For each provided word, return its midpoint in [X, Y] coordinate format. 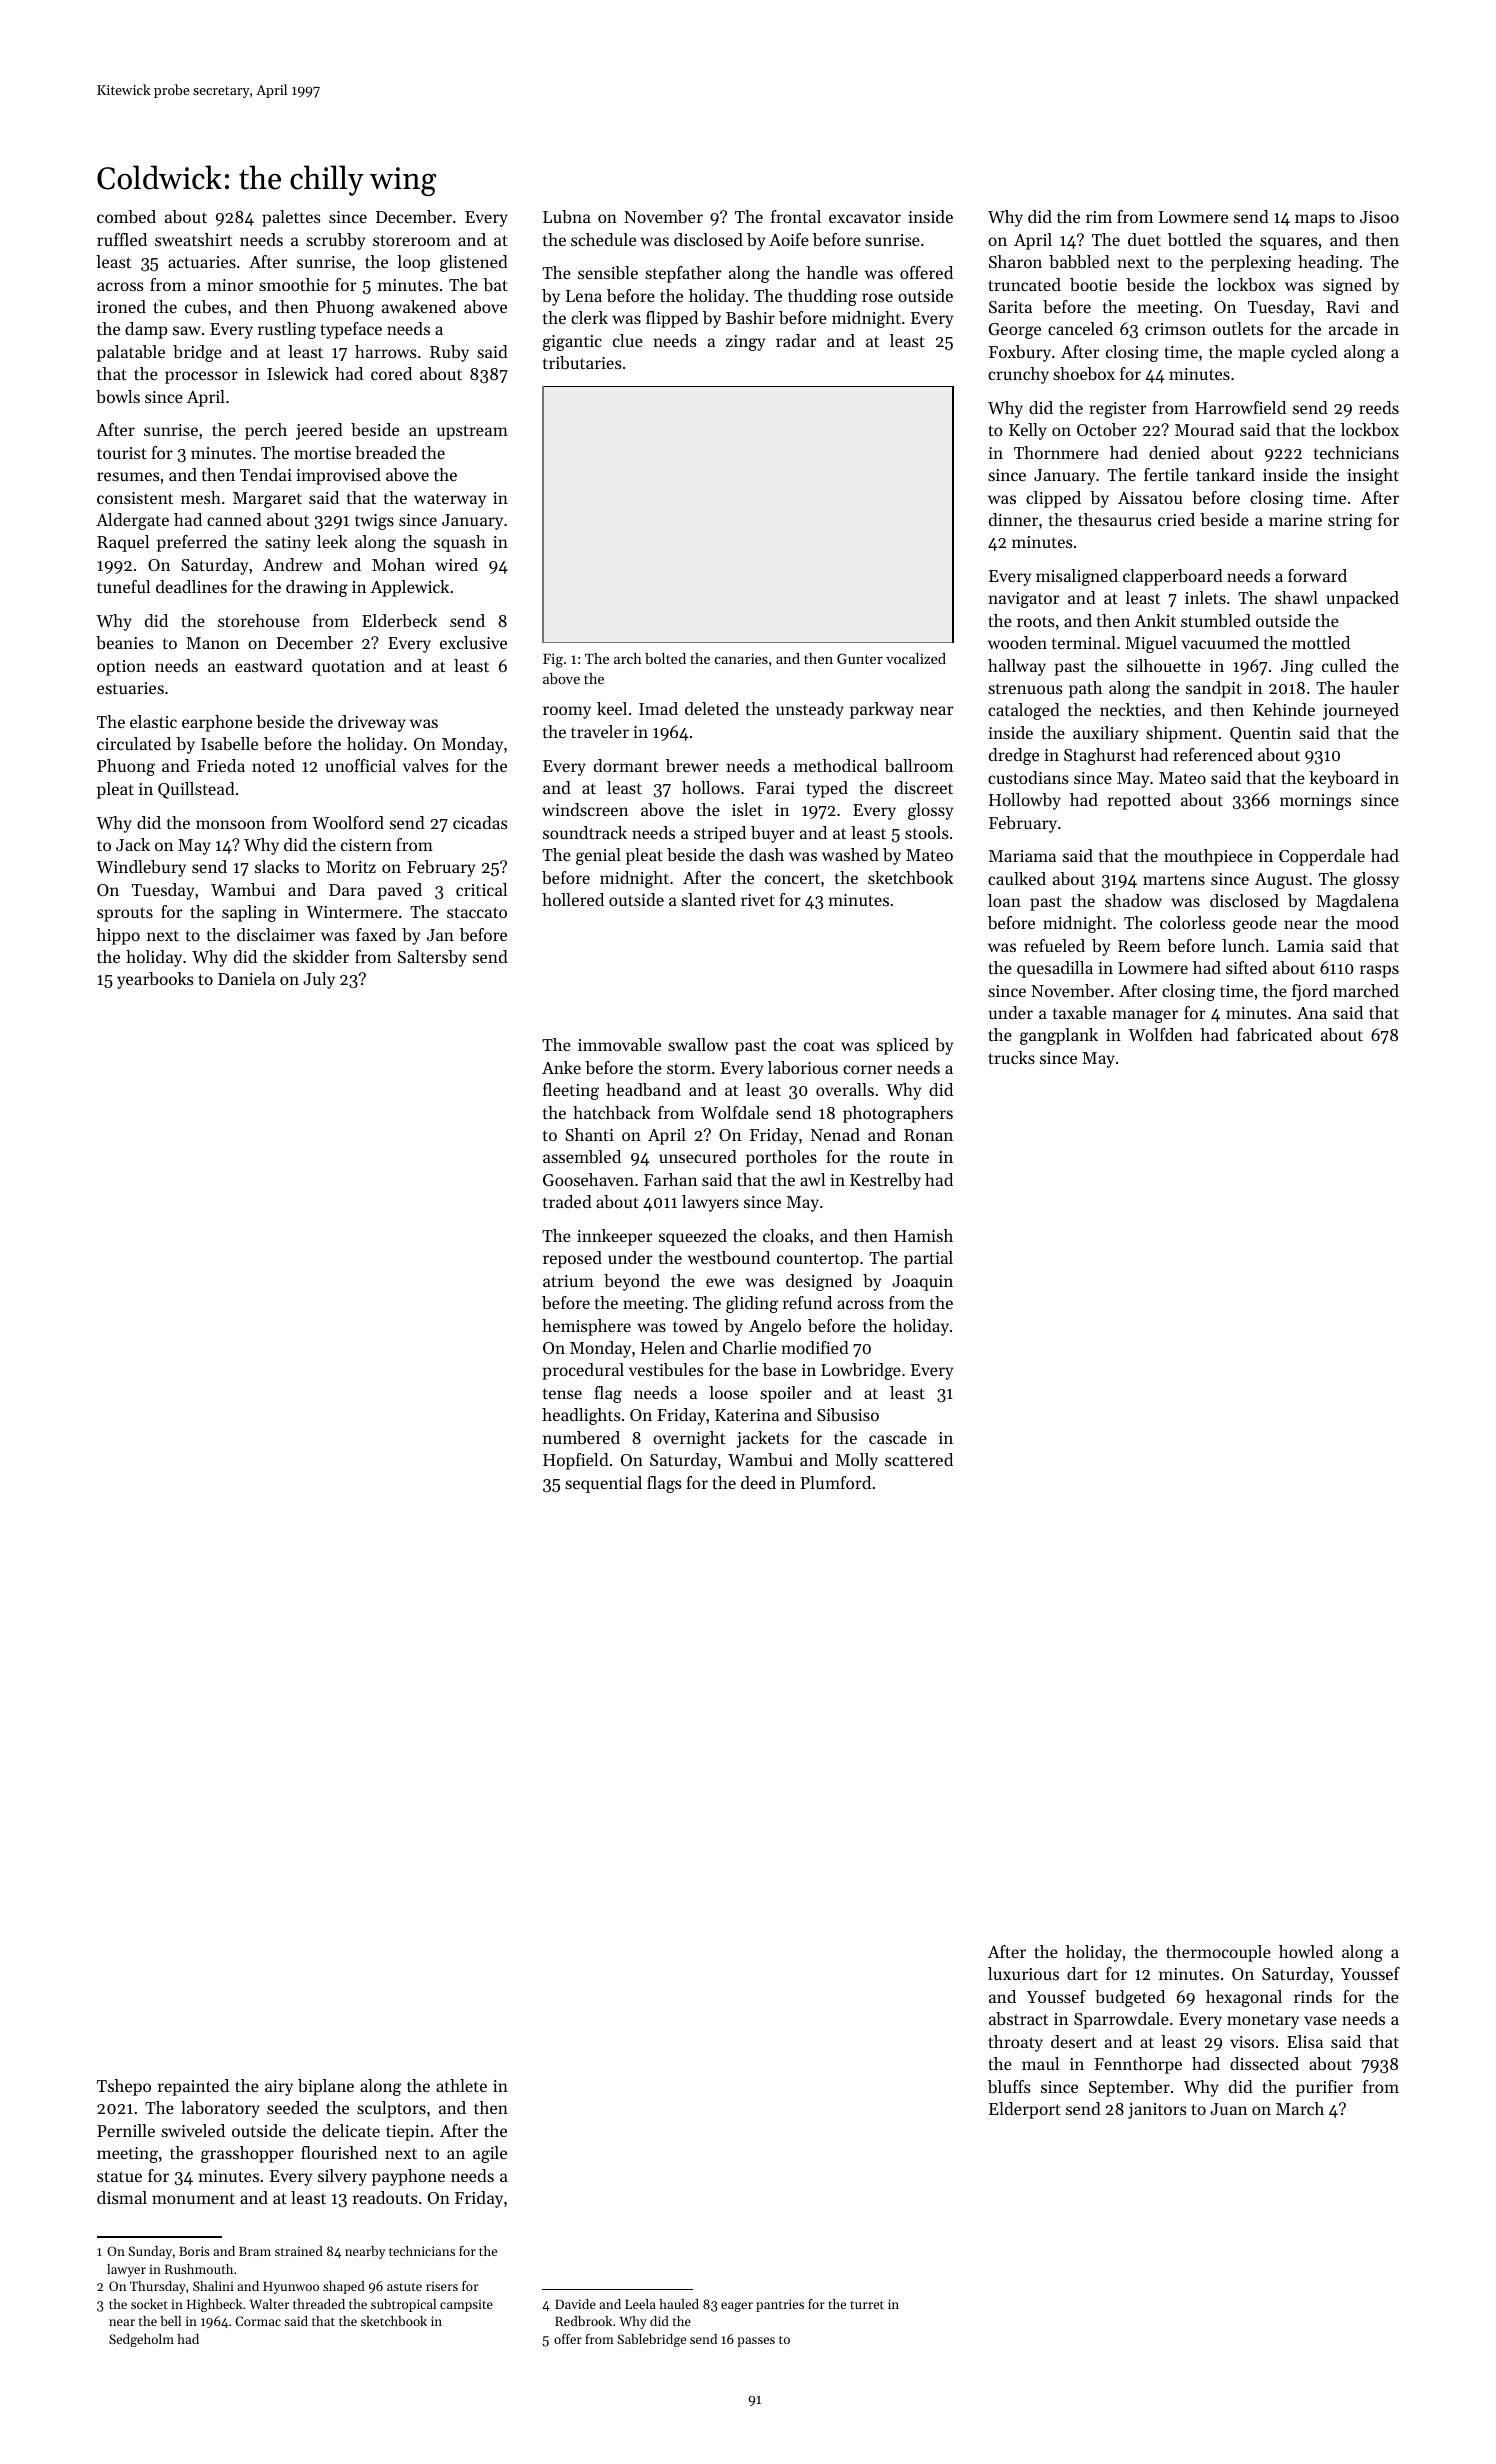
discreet [924, 787]
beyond [632, 1282]
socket [149, 2304]
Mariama [1022, 856]
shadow [1133, 900]
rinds [1313, 1996]
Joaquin [922, 1283]
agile [490, 2154]
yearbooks [155, 980]
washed [850, 854]
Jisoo [1379, 217]
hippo [118, 936]
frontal [796, 216]
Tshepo [124, 2087]
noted [273, 765]
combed [126, 216]
